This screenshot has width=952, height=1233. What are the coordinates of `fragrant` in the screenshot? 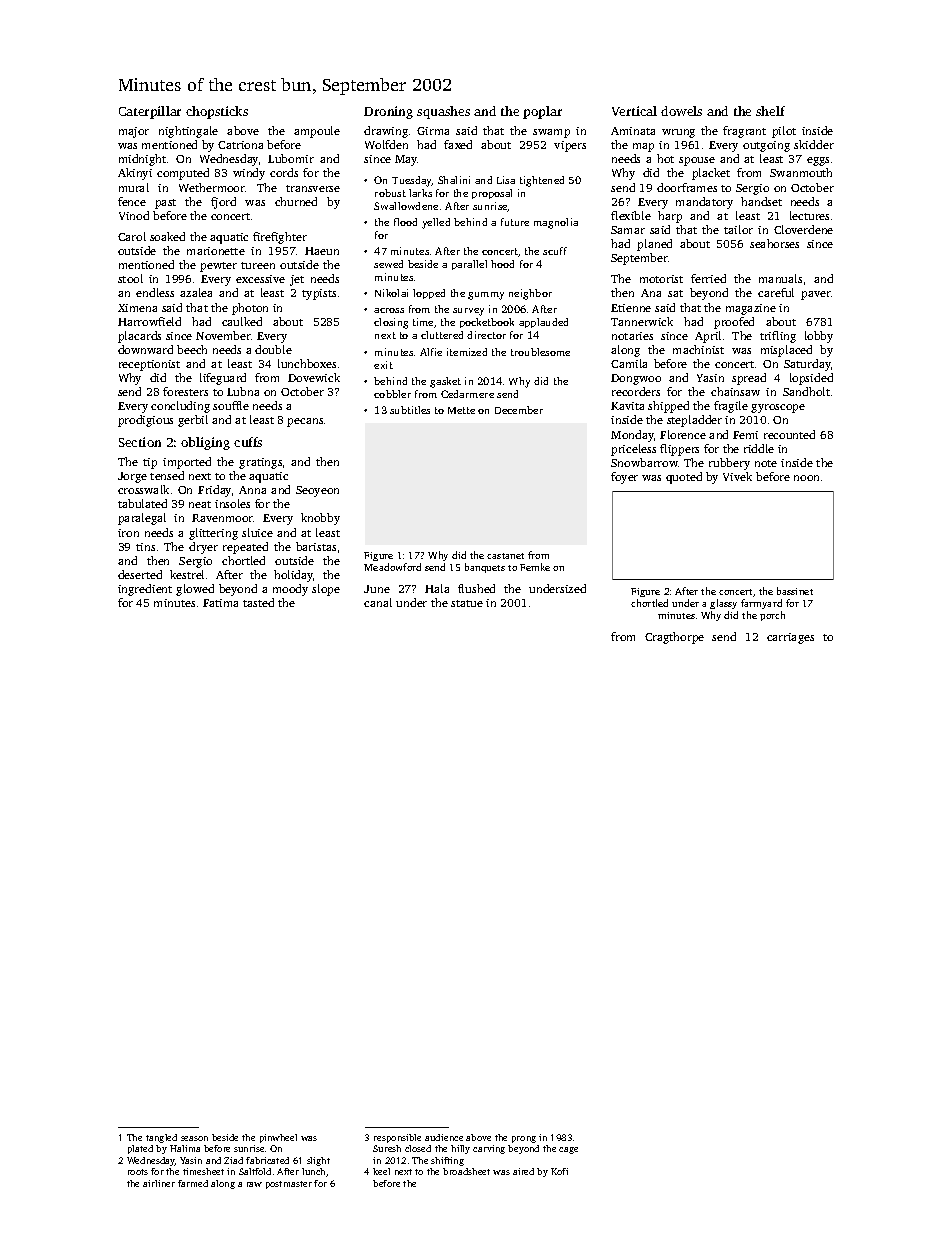 It's located at (744, 132).
